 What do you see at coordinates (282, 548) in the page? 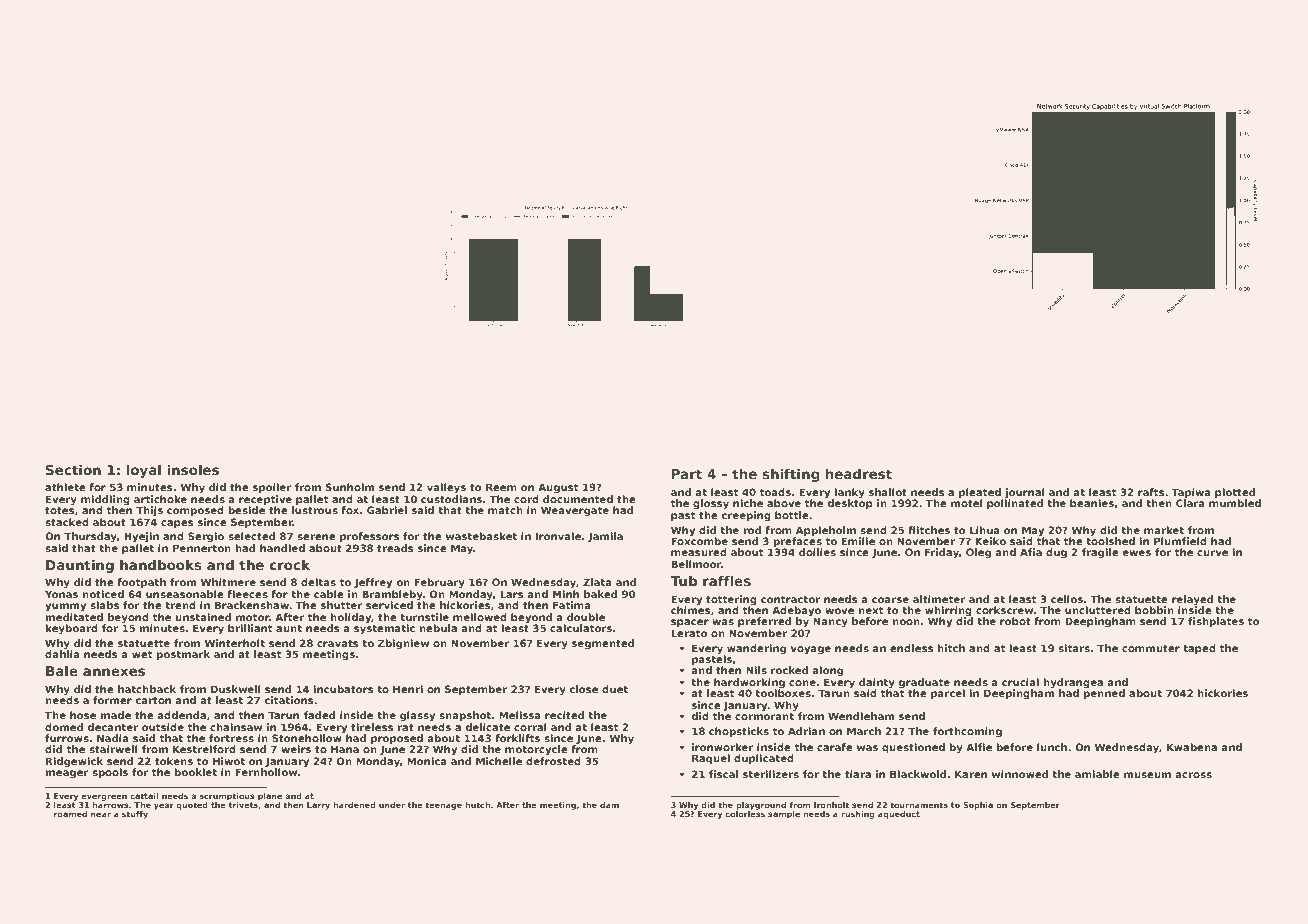
I see `handled` at bounding box center [282, 548].
